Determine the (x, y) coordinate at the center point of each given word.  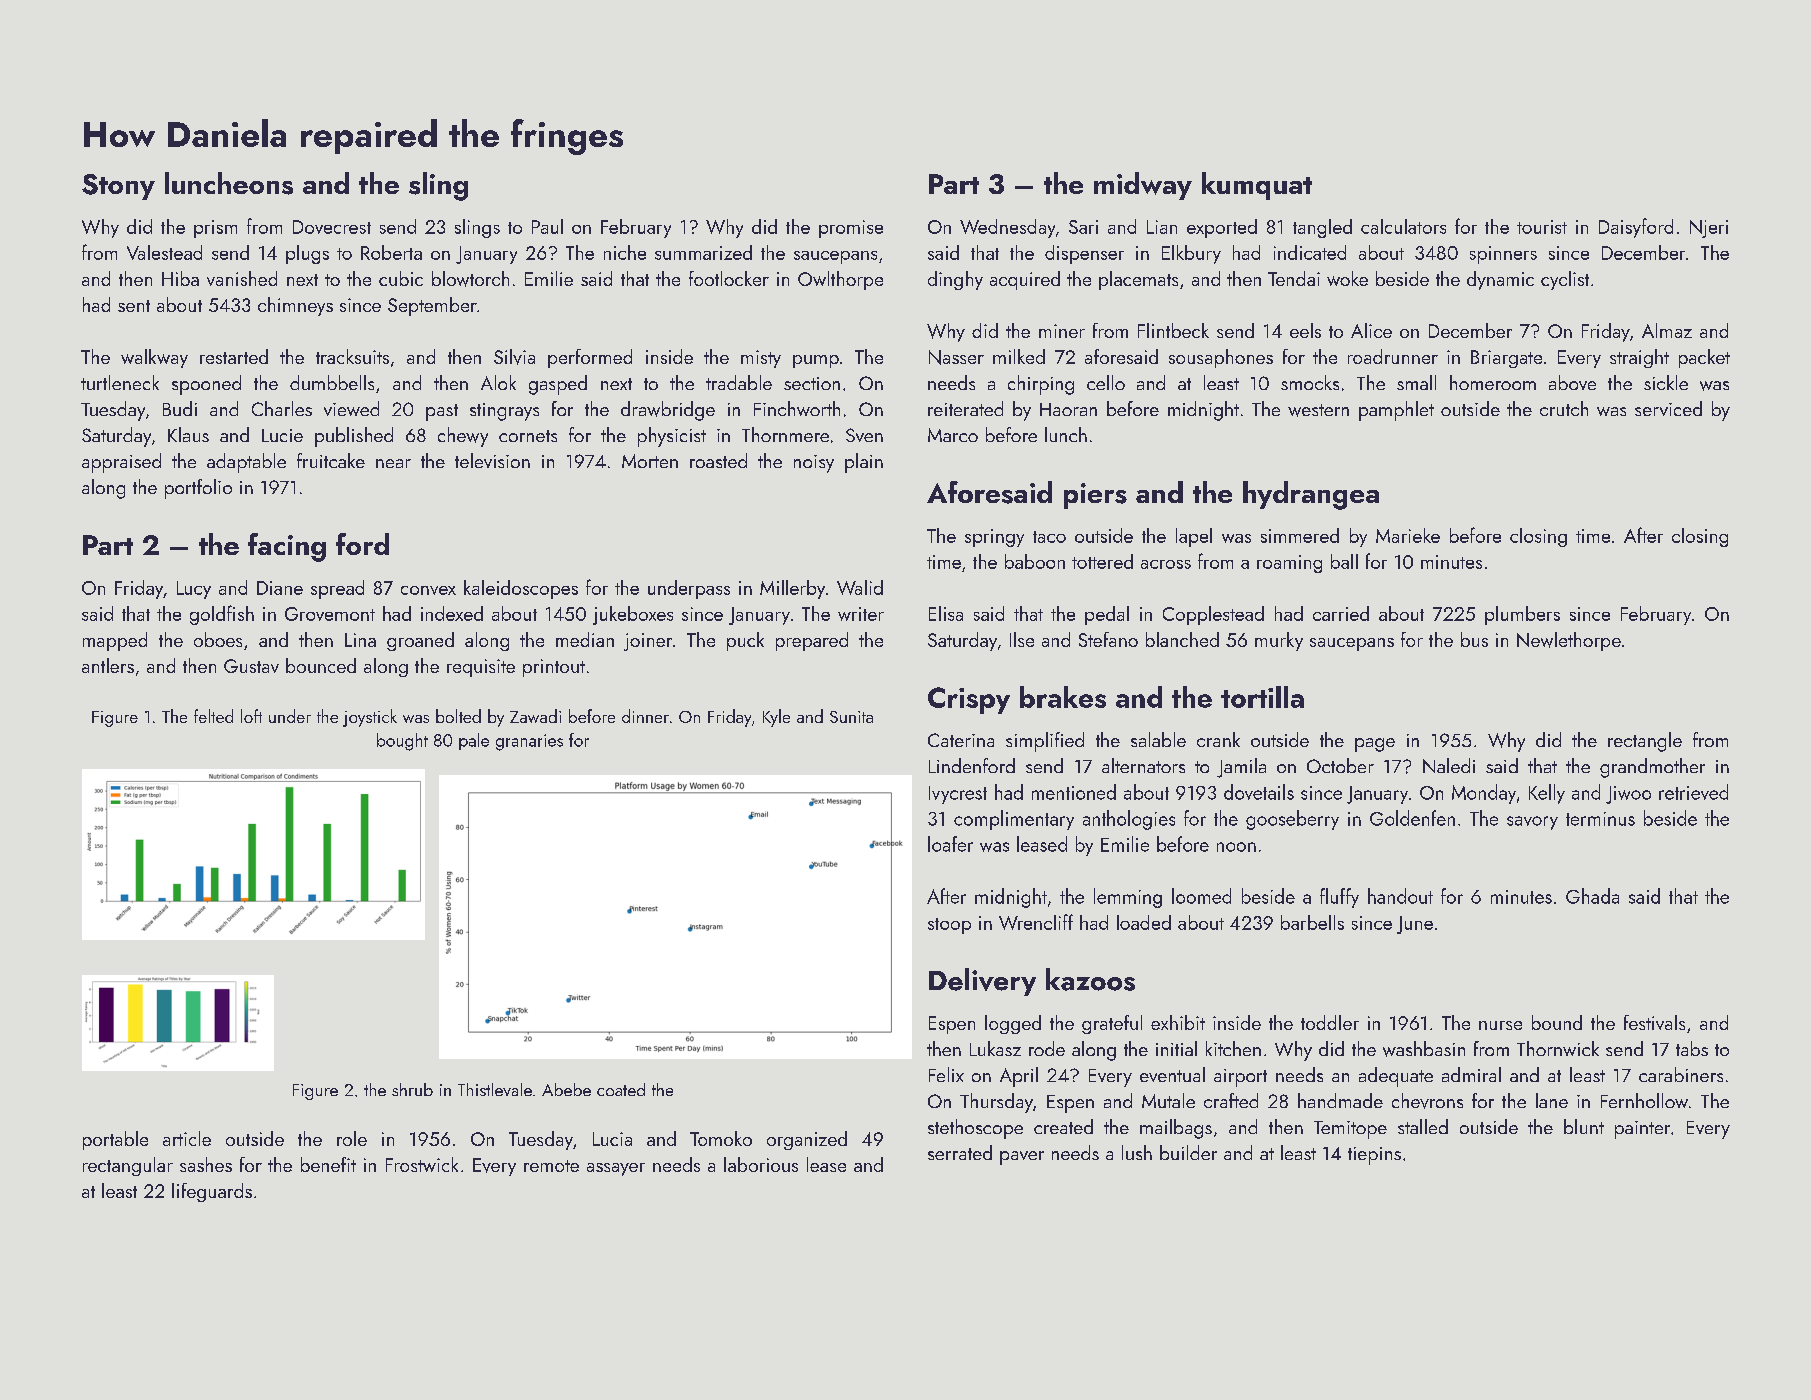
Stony (118, 187)
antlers (108, 665)
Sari (1083, 227)
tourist (1542, 227)
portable (115, 1140)
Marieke (1408, 535)
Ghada (1592, 896)
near (393, 463)
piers (1095, 496)
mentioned (1074, 792)
